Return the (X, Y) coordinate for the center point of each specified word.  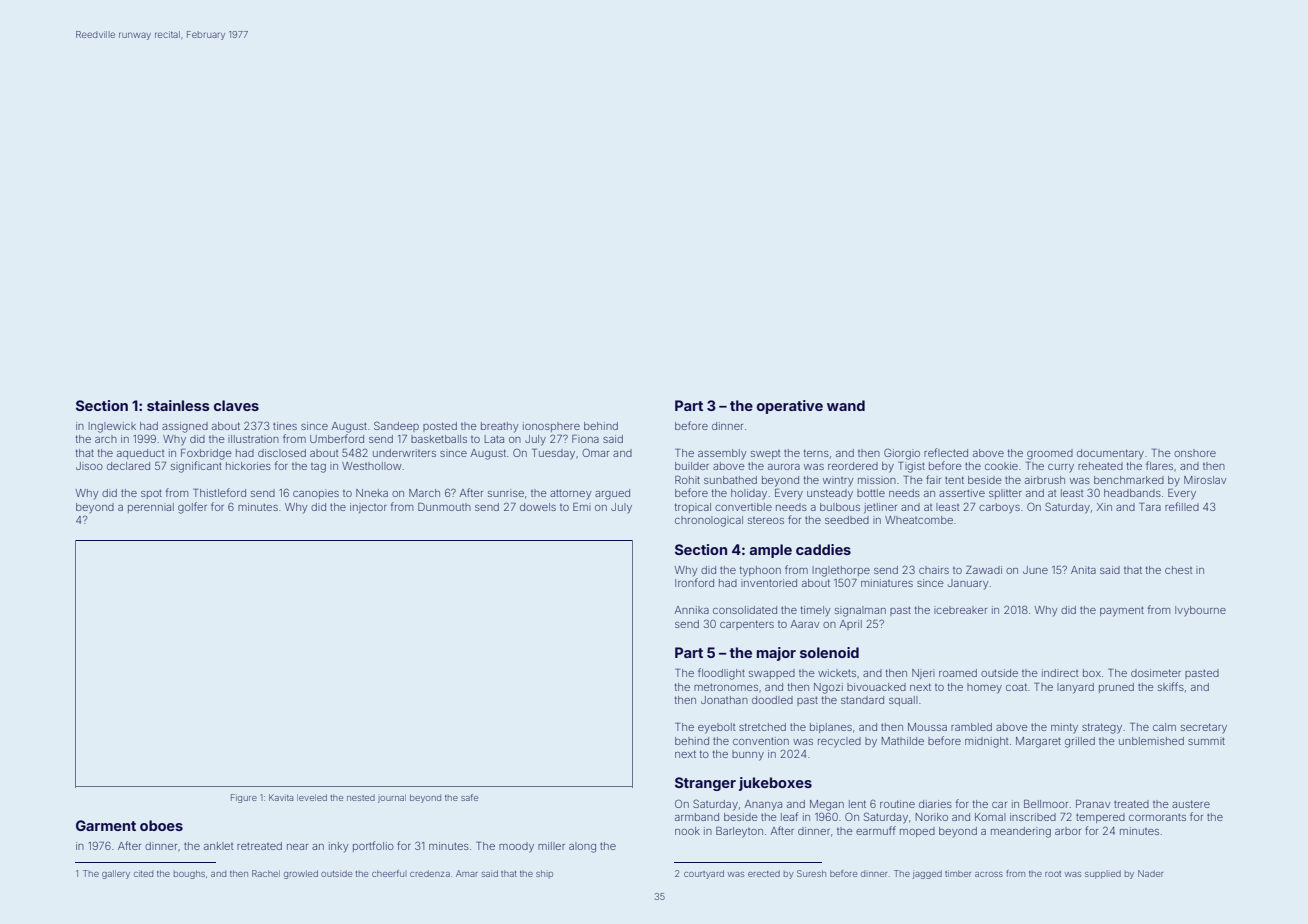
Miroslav (1205, 480)
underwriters (404, 453)
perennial (151, 508)
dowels (538, 507)
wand (846, 405)
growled (301, 874)
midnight (986, 742)
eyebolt (716, 728)
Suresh (811, 873)
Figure (244, 798)
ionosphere (551, 427)
